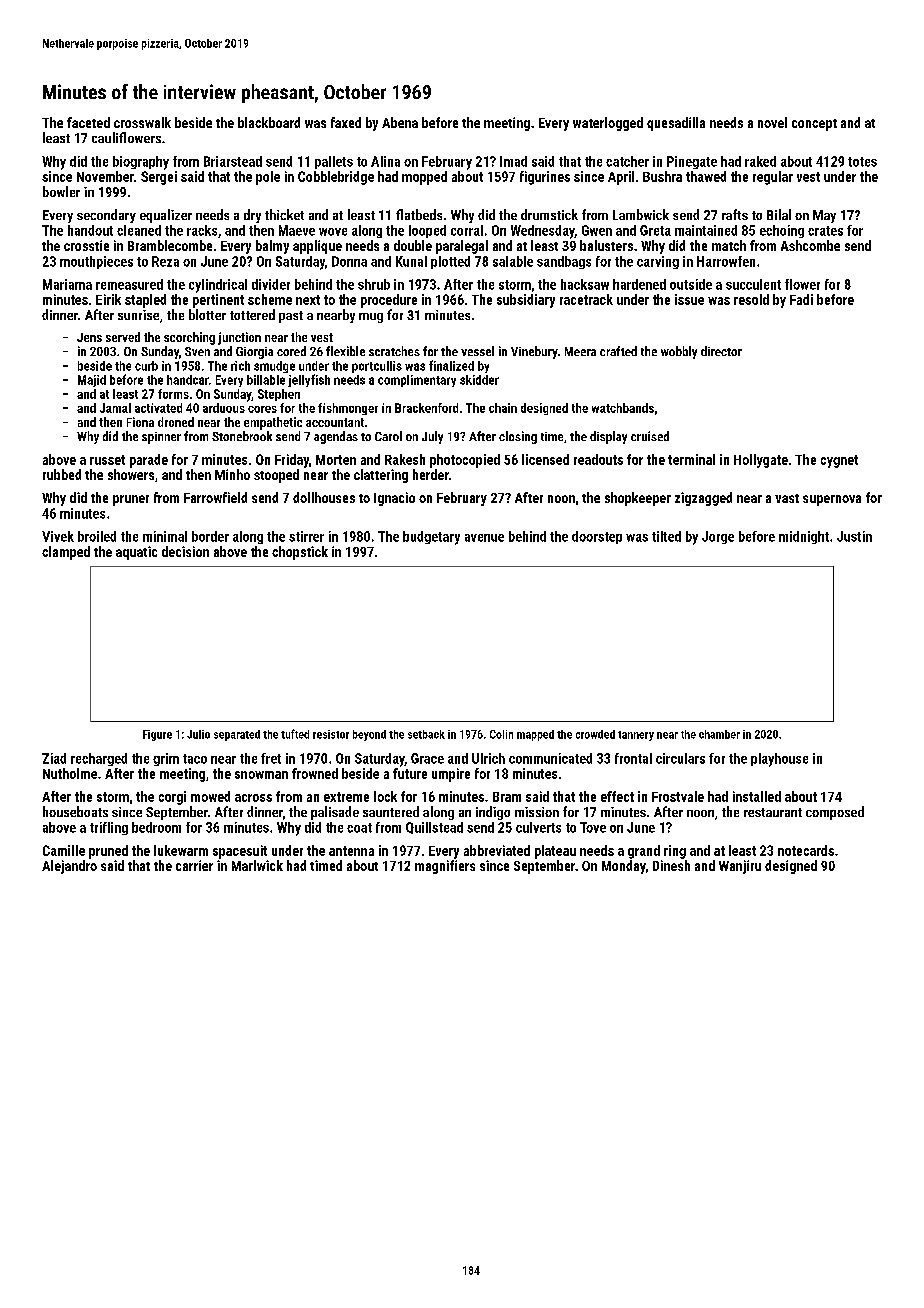  Describe the element at coordinates (513, 161) in the document. I see `Imad` at that location.
